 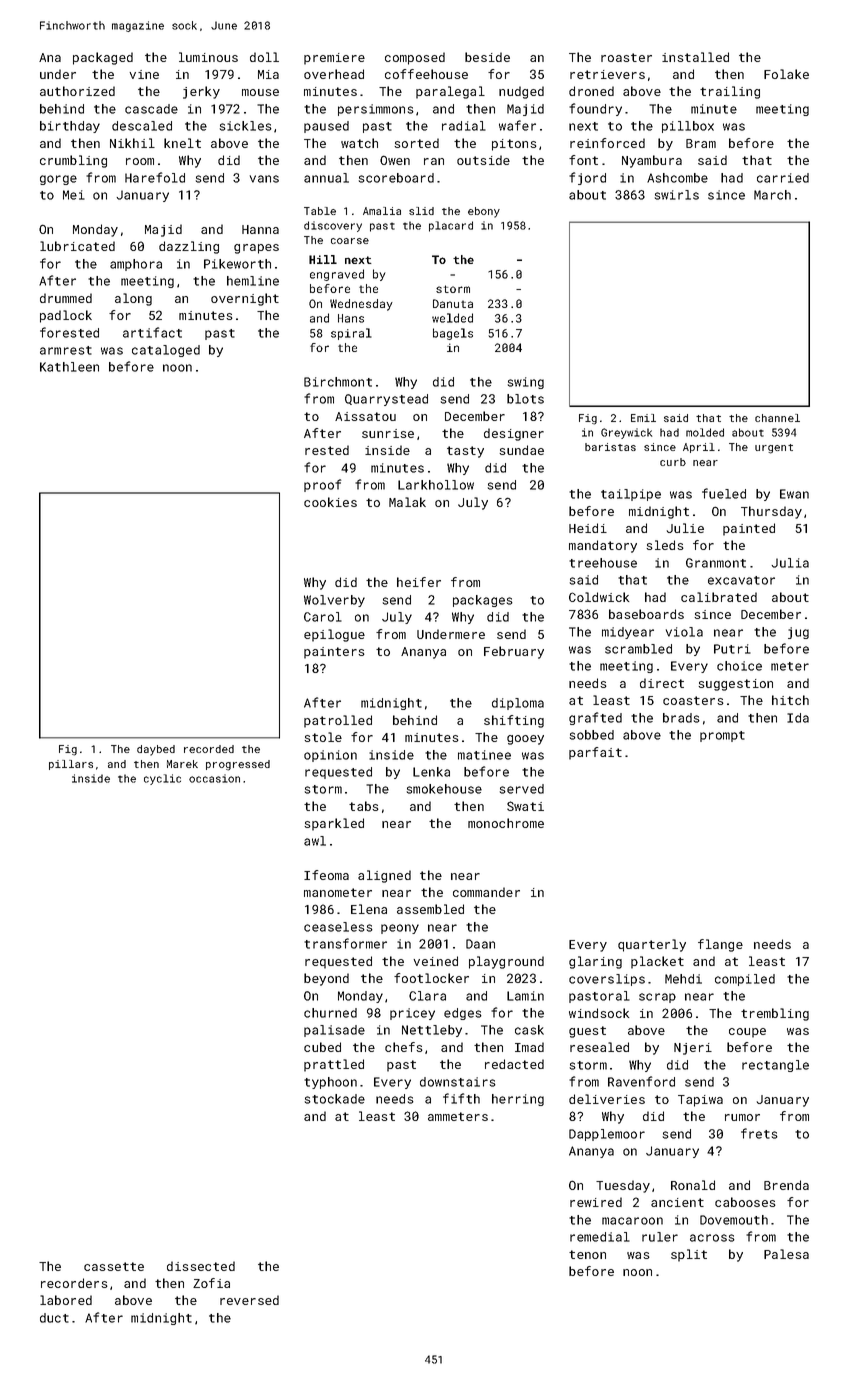 What do you see at coordinates (695, 57) in the screenshot?
I see `installed` at bounding box center [695, 57].
